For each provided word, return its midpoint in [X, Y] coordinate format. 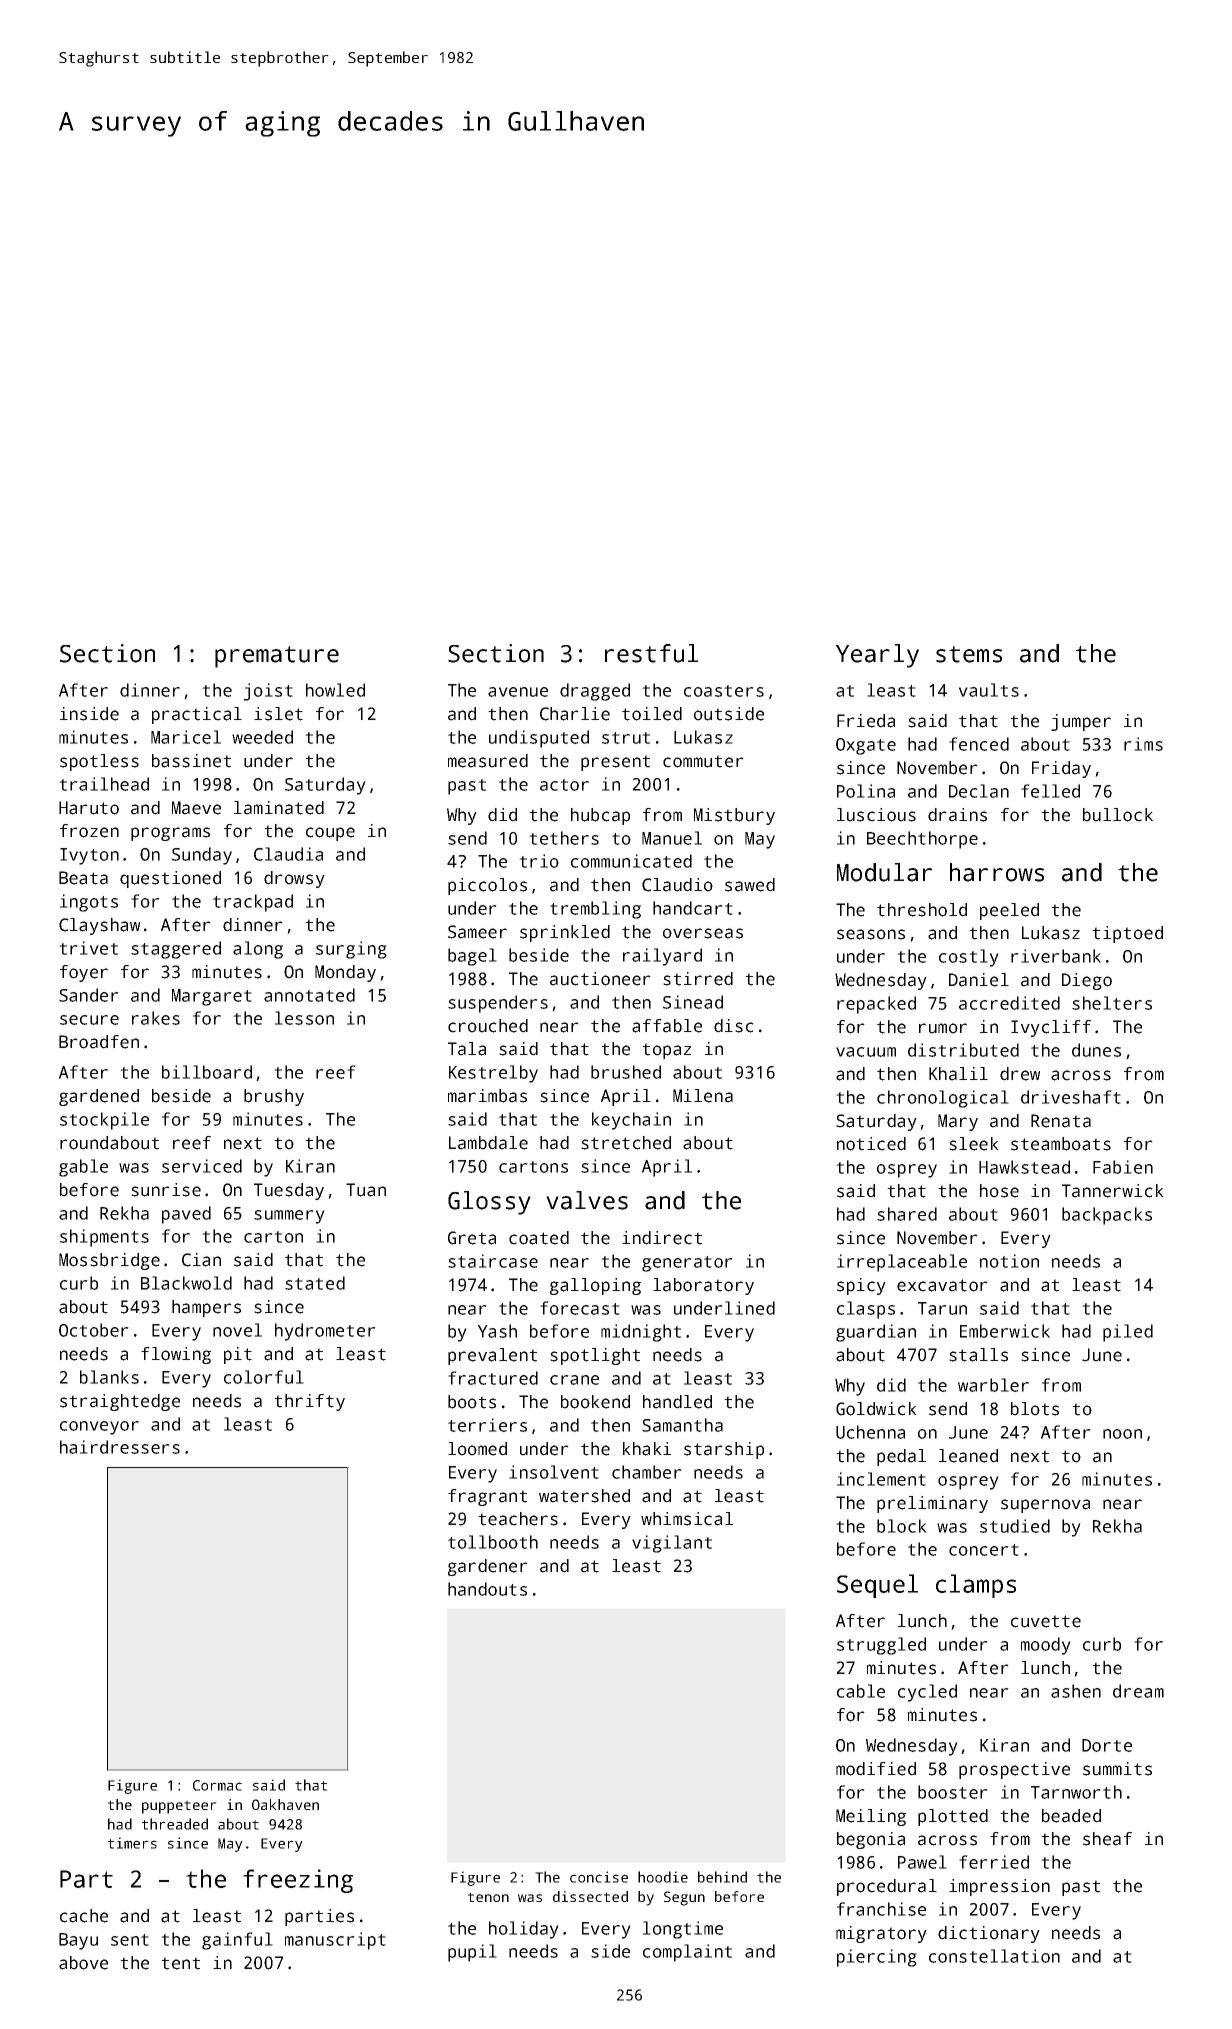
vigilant [672, 1544]
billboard [207, 1072]
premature [277, 657]
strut [626, 738]
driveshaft [1071, 1097]
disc [734, 1026]
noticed [871, 1144]
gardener [488, 1567]
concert [984, 1550]
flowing [176, 1355]
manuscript [335, 1941]
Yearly [877, 656]
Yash [497, 1331]
